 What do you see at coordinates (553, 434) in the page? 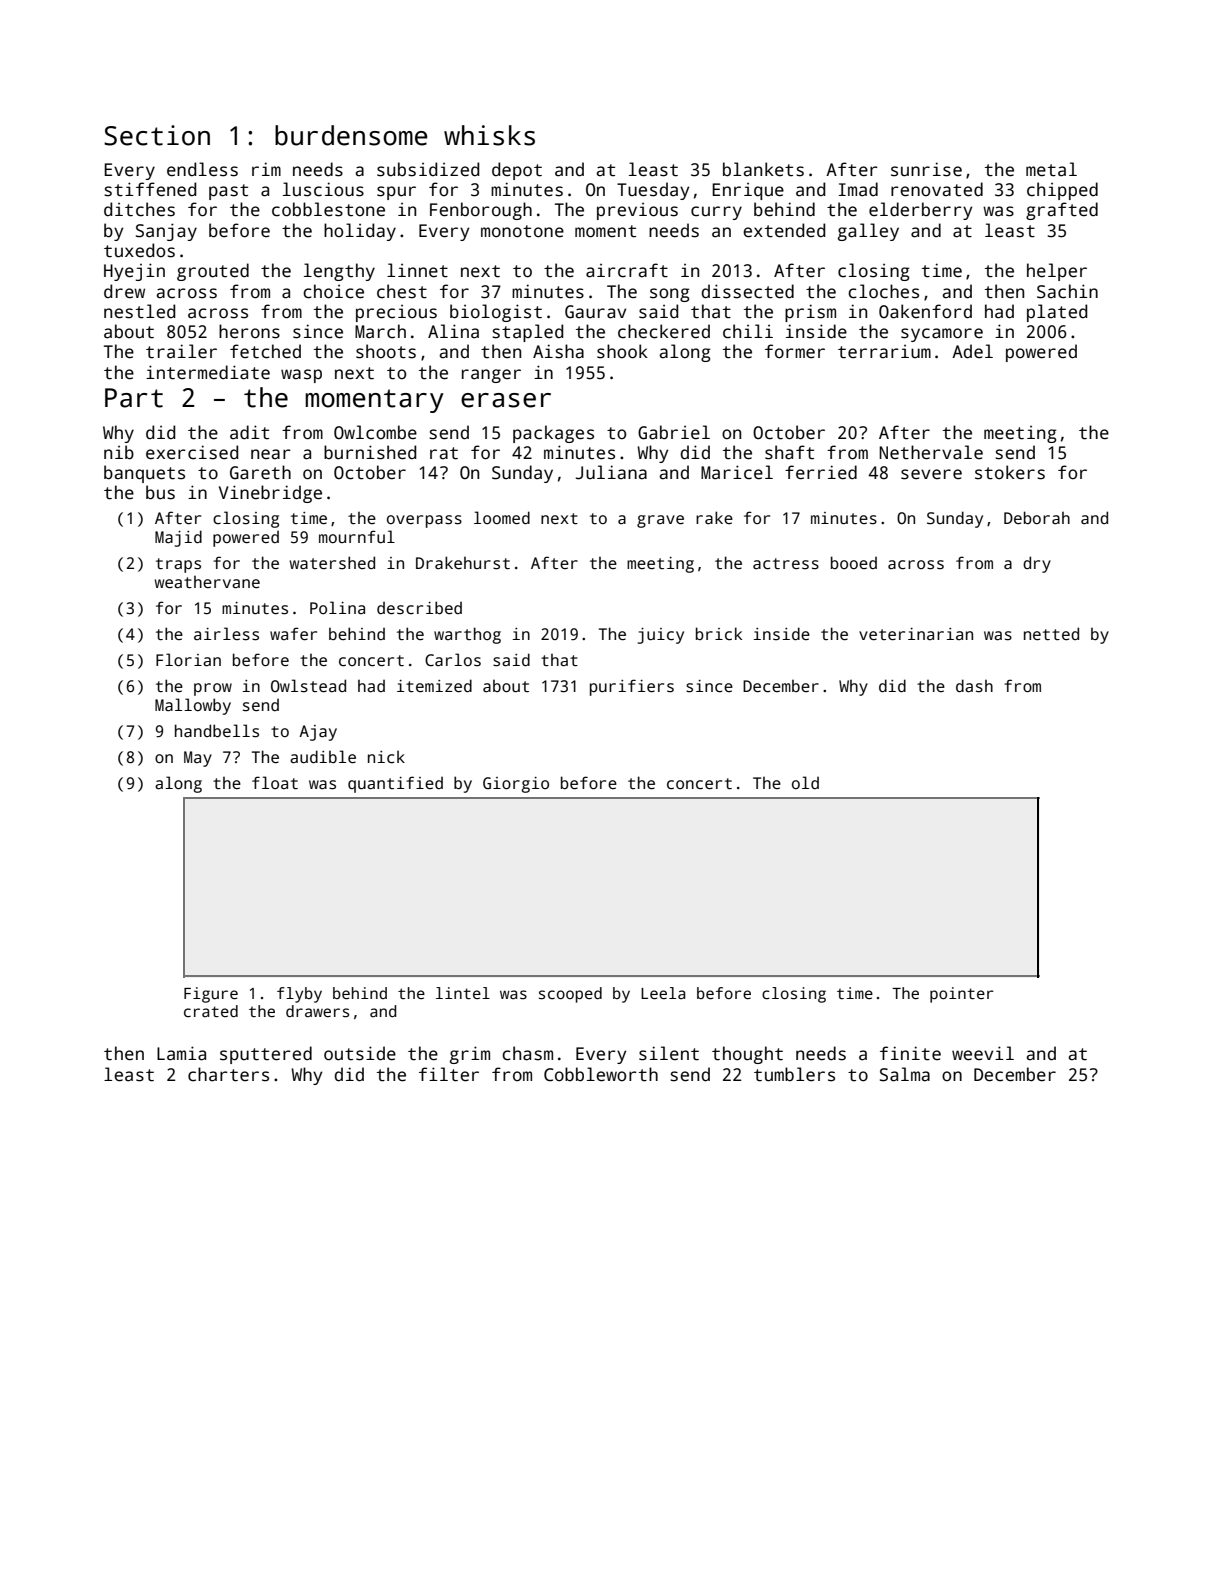
I see `packages` at bounding box center [553, 434].
